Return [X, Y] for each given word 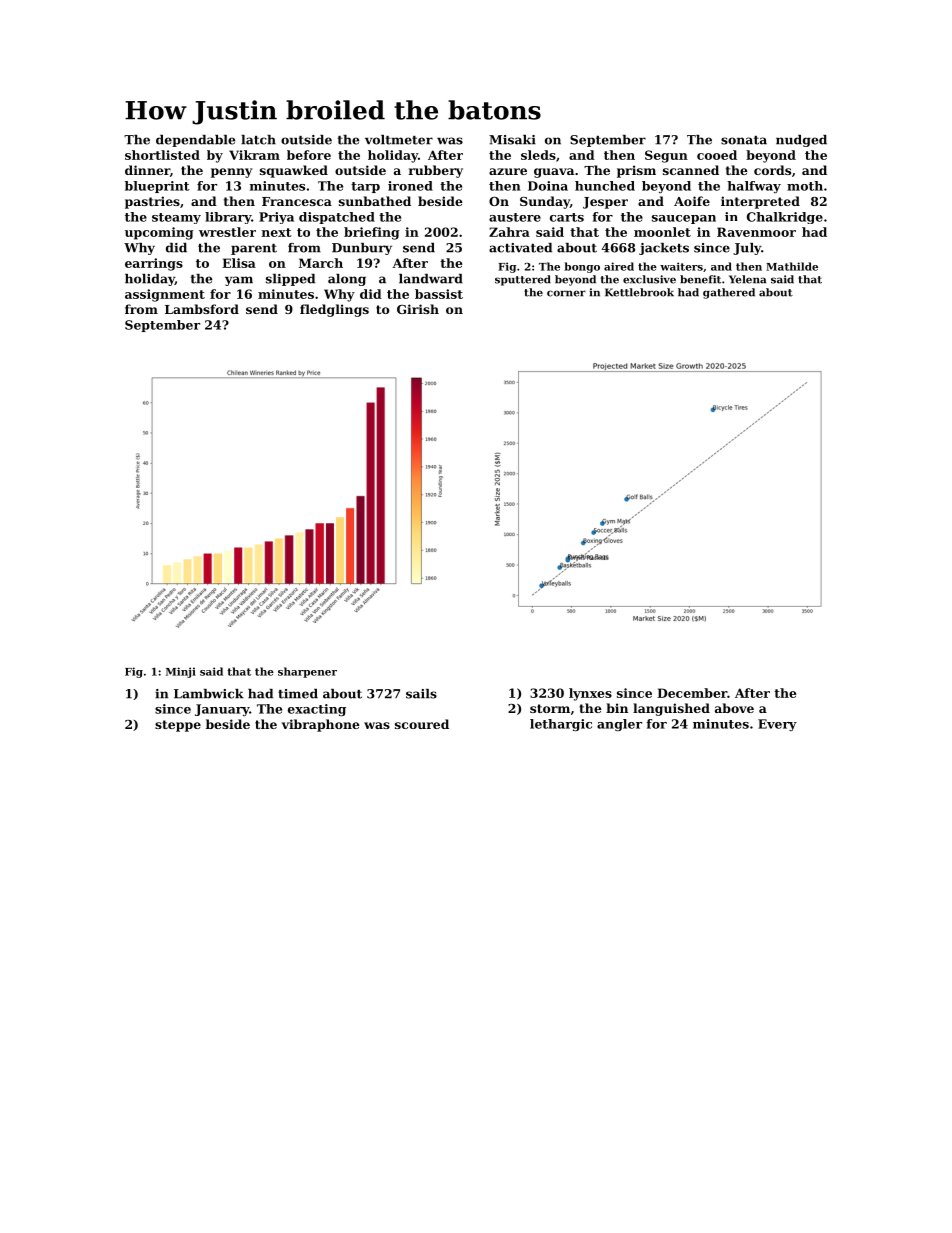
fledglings [334, 310]
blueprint [157, 187]
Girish [418, 309]
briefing [372, 233]
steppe [178, 726]
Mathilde [792, 266]
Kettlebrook [639, 292]
